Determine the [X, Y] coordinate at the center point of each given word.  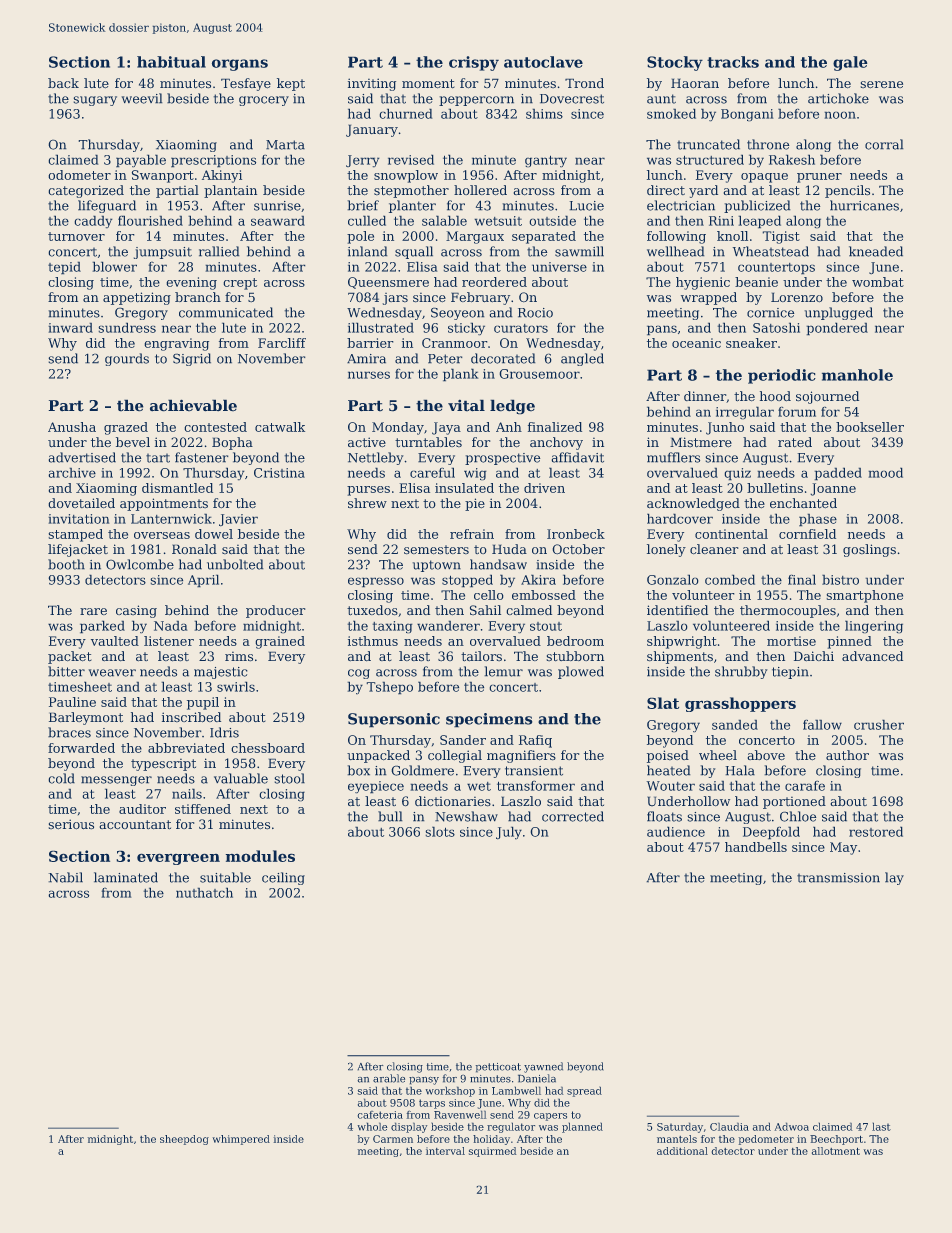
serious [71, 824]
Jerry [363, 161]
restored [876, 831]
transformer [536, 785]
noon [840, 115]
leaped [759, 222]
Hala [740, 770]
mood [885, 472]
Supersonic [394, 720]
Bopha [232, 443]
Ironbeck [576, 534]
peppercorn [476, 101]
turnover [76, 236]
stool [289, 778]
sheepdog [184, 1140]
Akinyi [222, 176]
